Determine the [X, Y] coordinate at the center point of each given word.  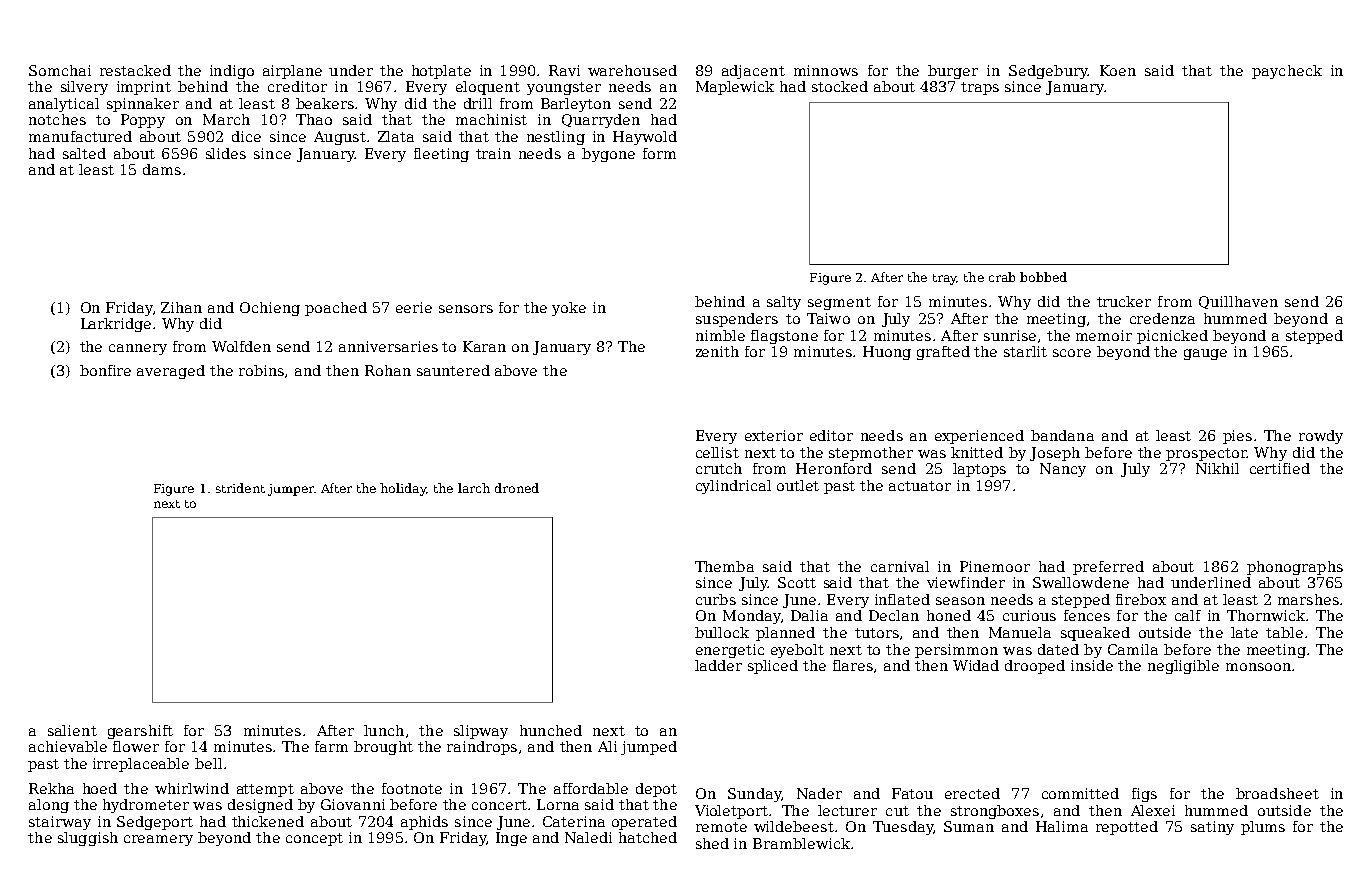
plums [1263, 828]
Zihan [181, 307]
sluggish [88, 839]
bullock [722, 632]
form [659, 153]
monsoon [1258, 667]
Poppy [143, 121]
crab [1002, 277]
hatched [648, 837]
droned [517, 488]
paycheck [1287, 72]
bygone [608, 155]
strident [240, 488]
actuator [920, 486]
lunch [384, 730]
